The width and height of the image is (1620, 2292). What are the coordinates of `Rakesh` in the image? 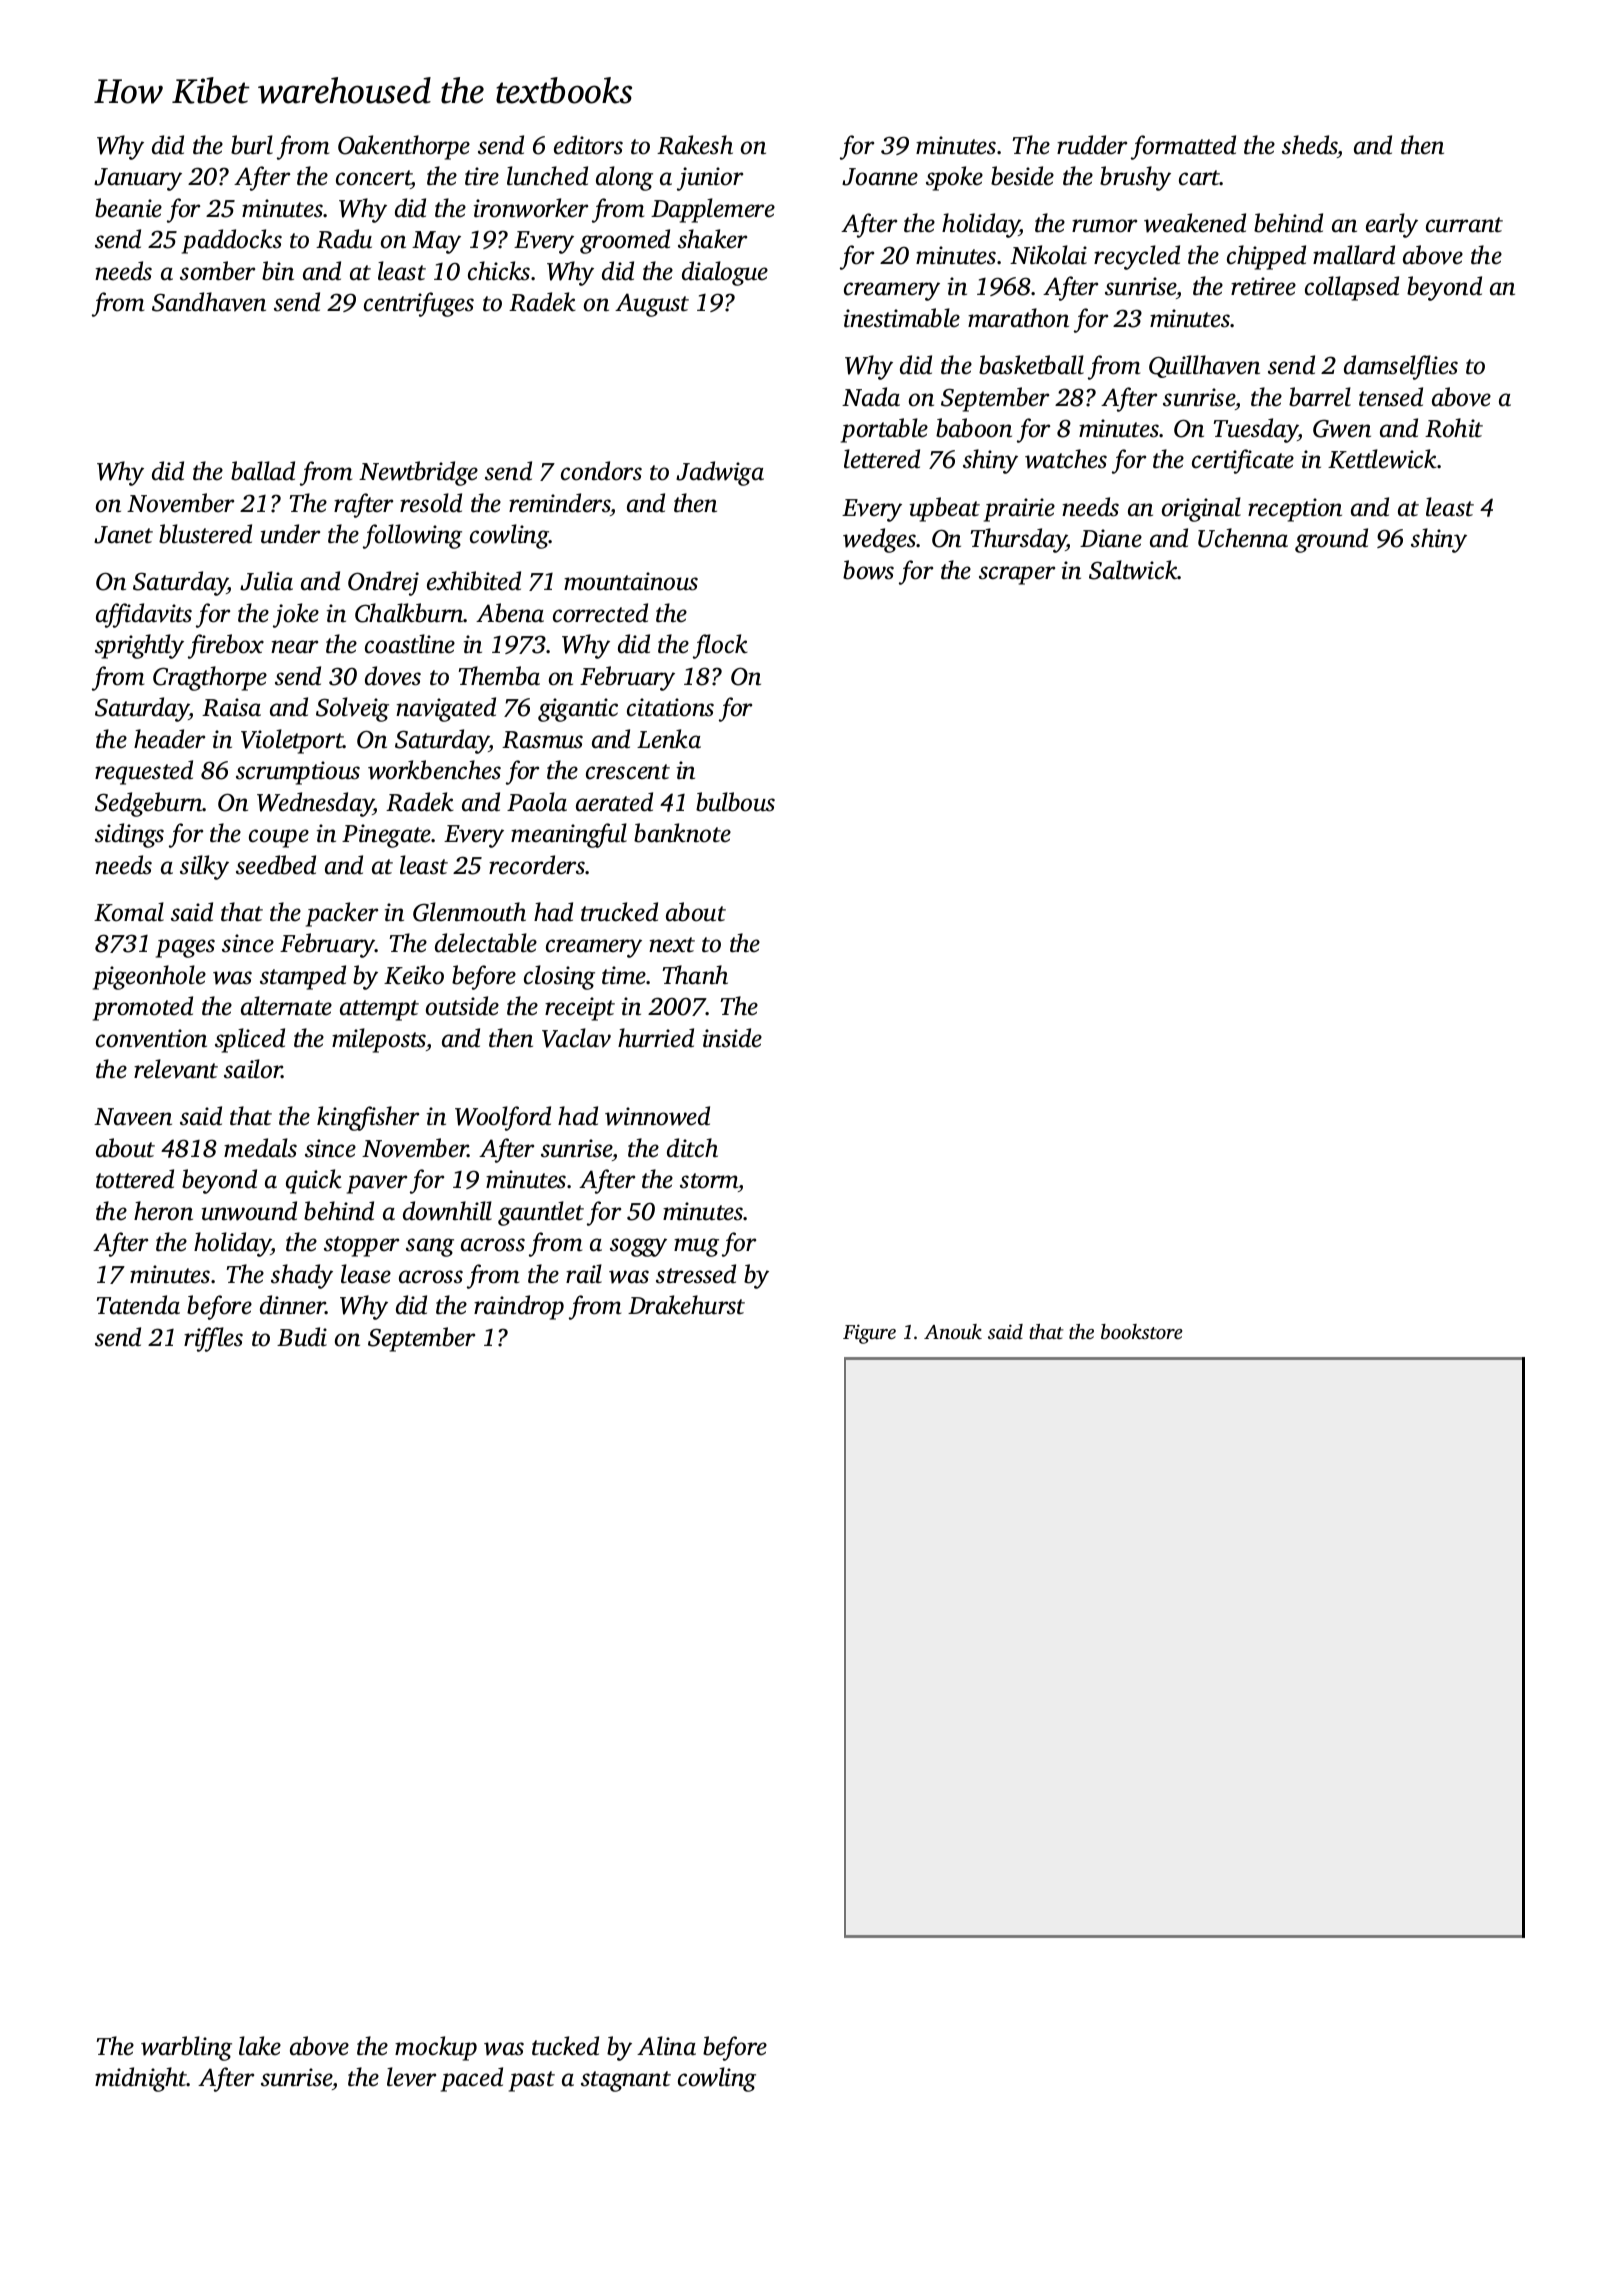 It's located at (695, 145).
